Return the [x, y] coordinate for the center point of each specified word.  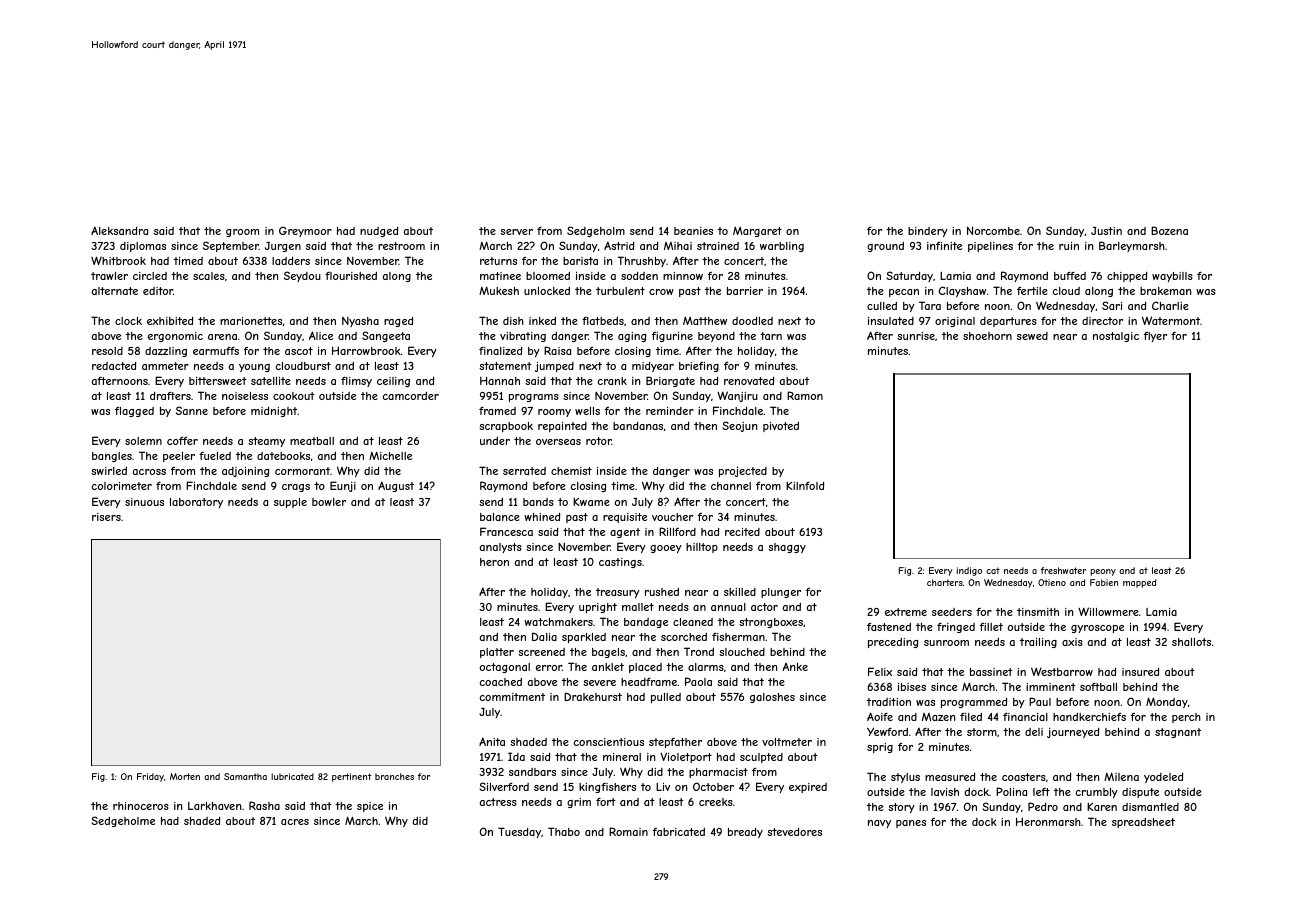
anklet [608, 667]
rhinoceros [141, 806]
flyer [1155, 337]
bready [745, 833]
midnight [274, 412]
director [1102, 321]
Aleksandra [119, 230]
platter [497, 653]
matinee [500, 276]
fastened [889, 627]
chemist [571, 471]
